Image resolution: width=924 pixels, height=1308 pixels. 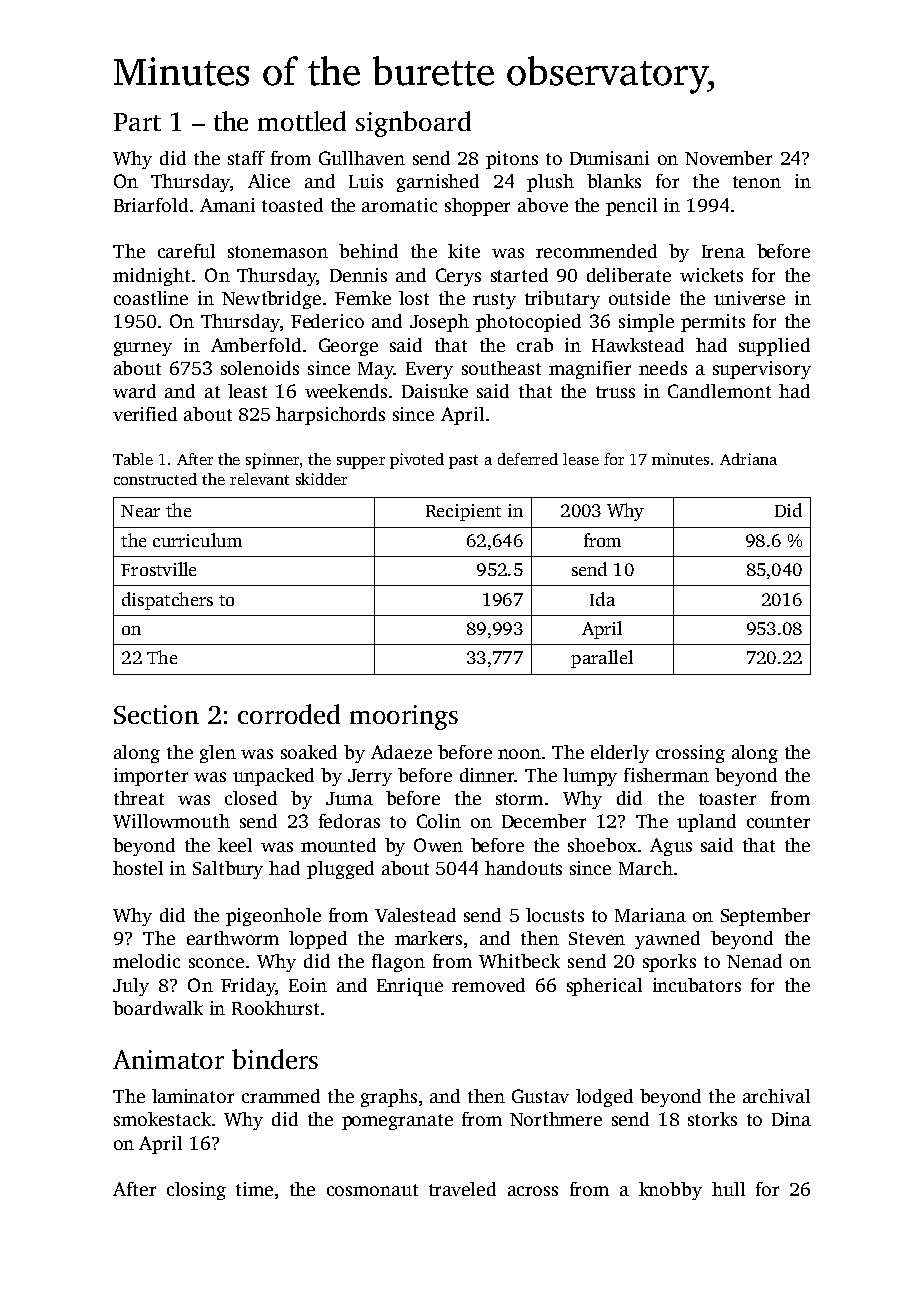 I want to click on Briarfold, so click(x=151, y=205).
